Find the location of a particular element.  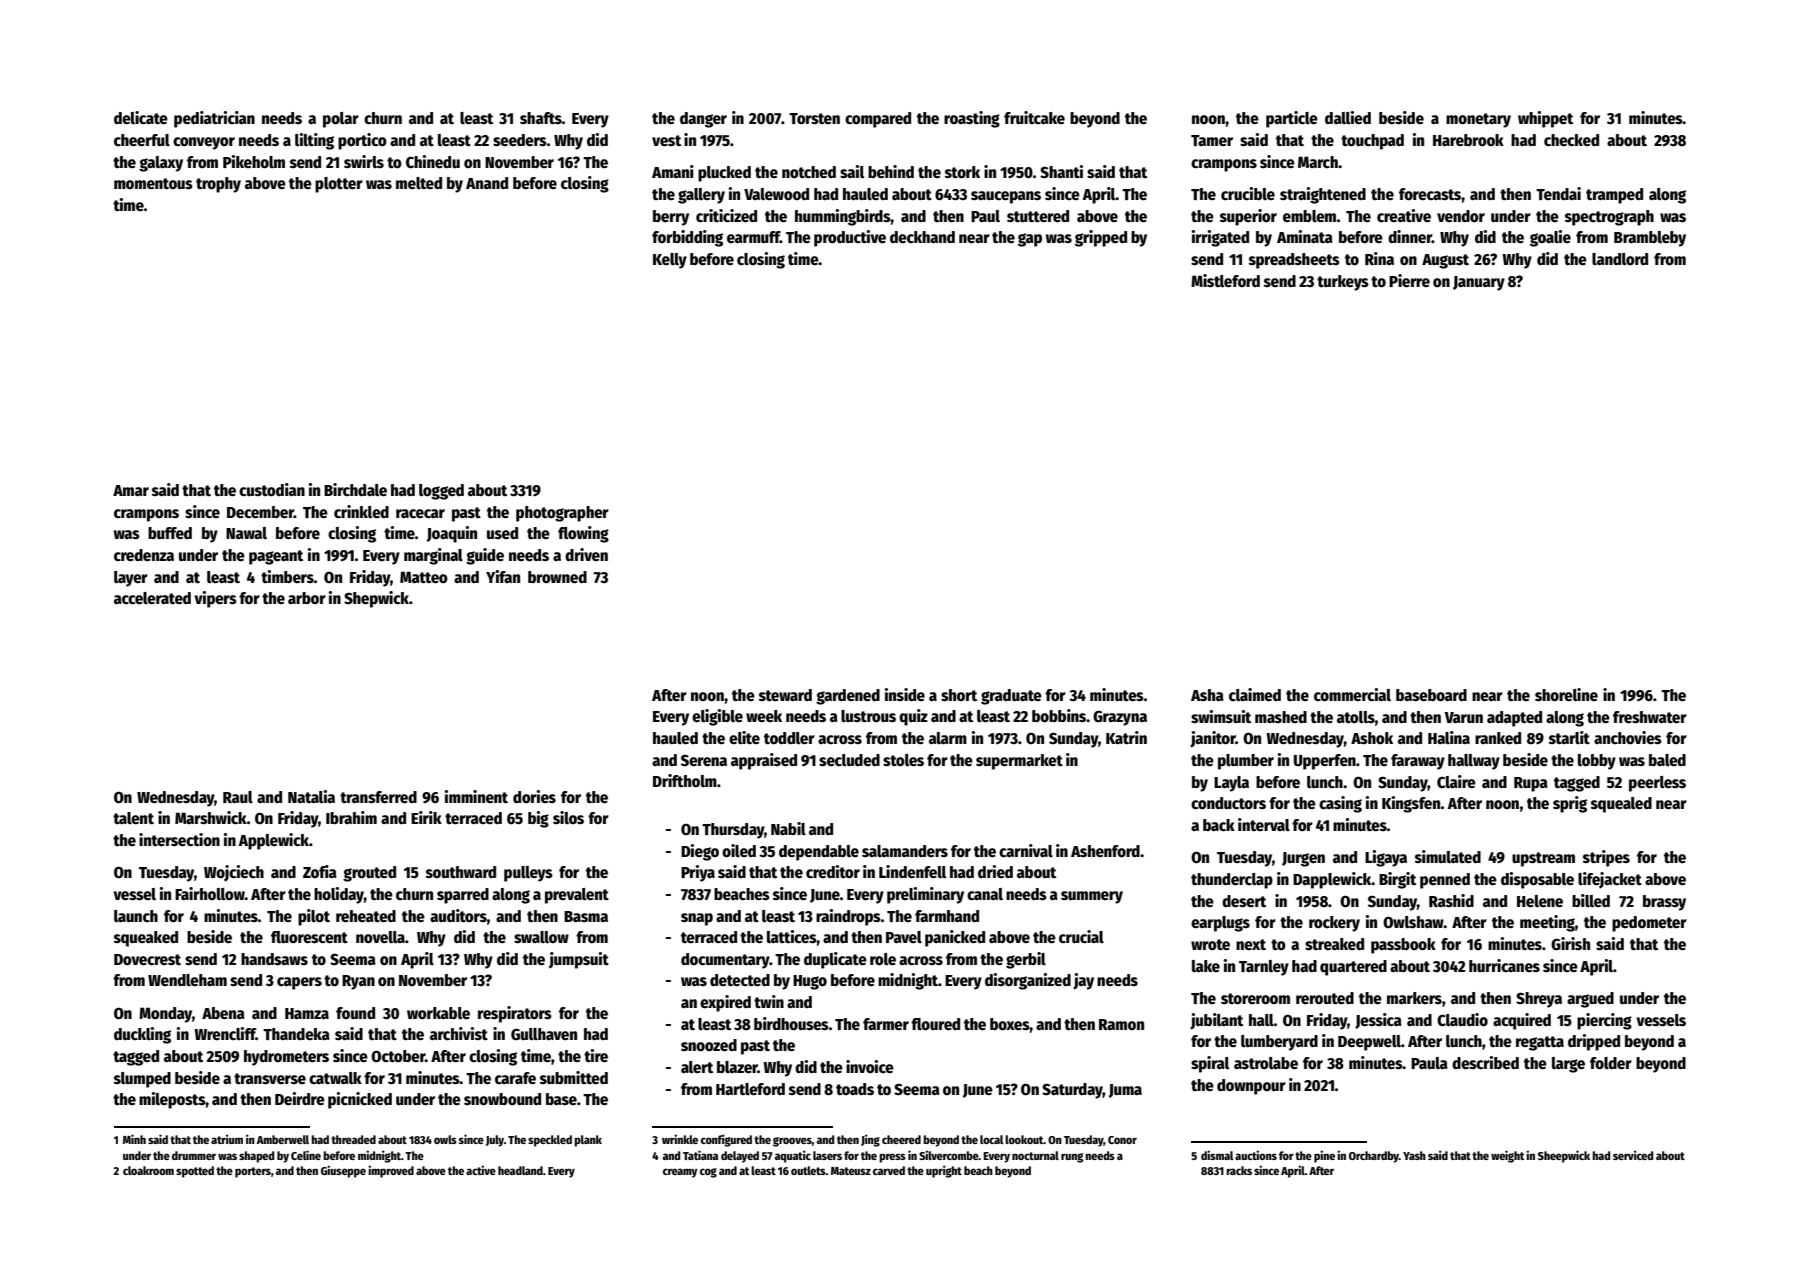

Orchardby is located at coordinates (1374, 1157).
